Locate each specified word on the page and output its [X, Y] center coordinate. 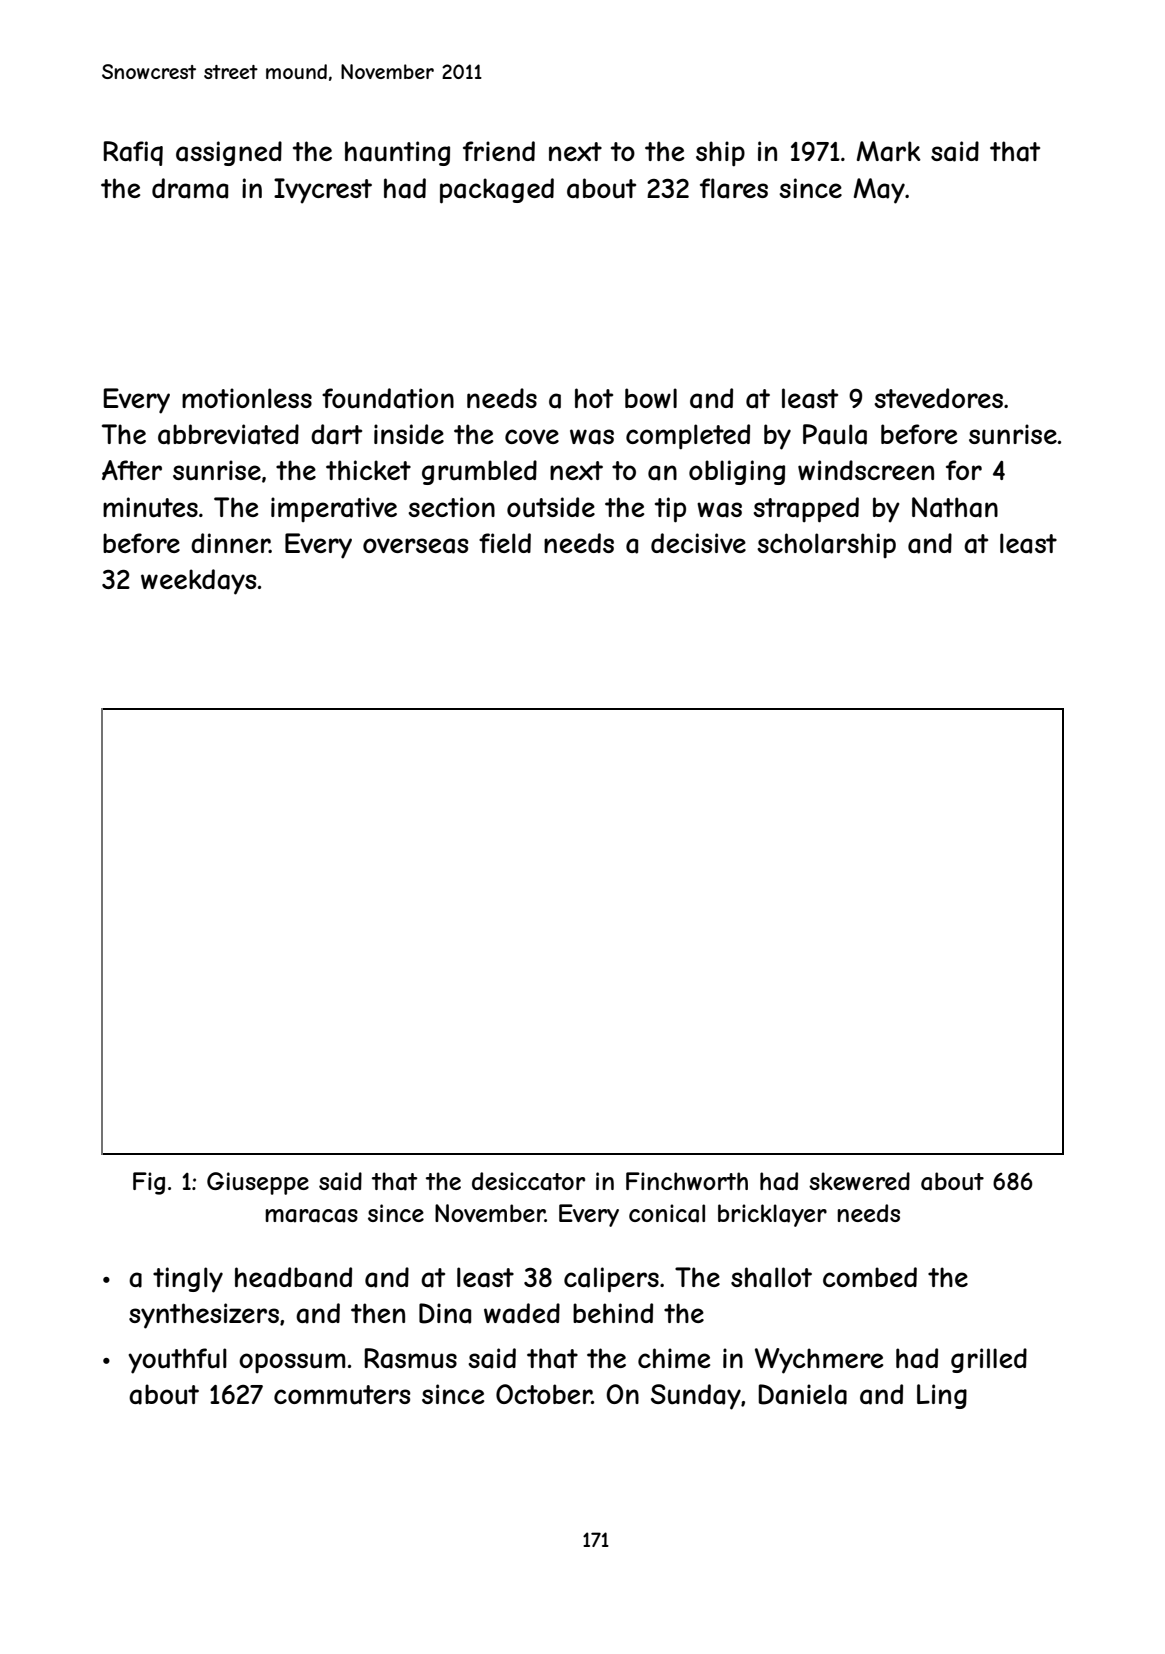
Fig [149, 1183]
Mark [889, 151]
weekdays [199, 582]
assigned [229, 153]
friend [499, 151]
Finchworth [687, 1181]
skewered [859, 1181]
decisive [698, 543]
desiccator [528, 1181]
